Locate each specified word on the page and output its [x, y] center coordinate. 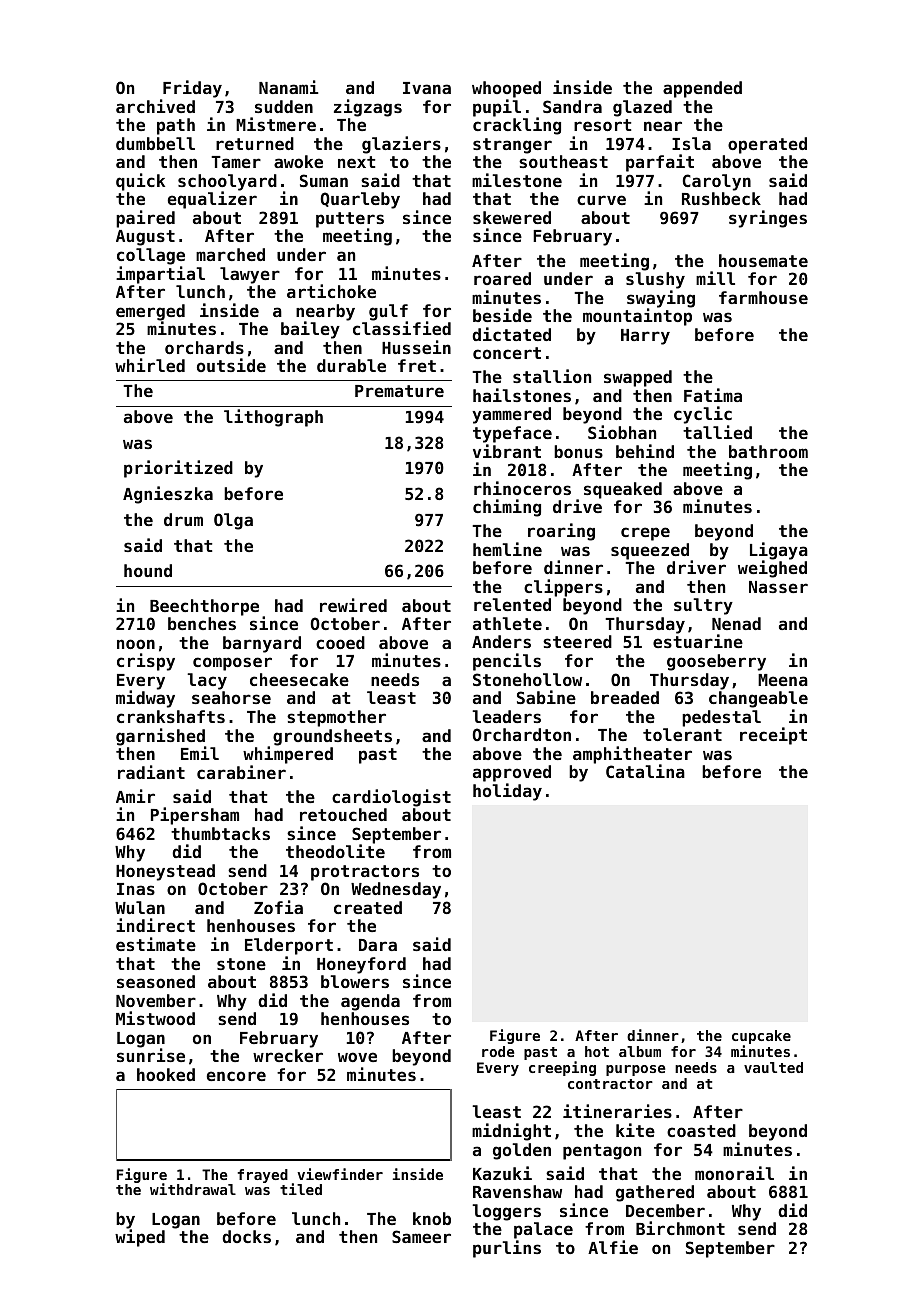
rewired [353, 605]
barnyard [262, 644]
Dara [378, 945]
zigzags [368, 108]
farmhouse [763, 297]
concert [507, 353]
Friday [192, 89]
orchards [204, 347]
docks [246, 1236]
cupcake [761, 1037]
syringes [768, 219]
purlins [507, 1249]
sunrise [151, 1055]
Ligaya [779, 551]
